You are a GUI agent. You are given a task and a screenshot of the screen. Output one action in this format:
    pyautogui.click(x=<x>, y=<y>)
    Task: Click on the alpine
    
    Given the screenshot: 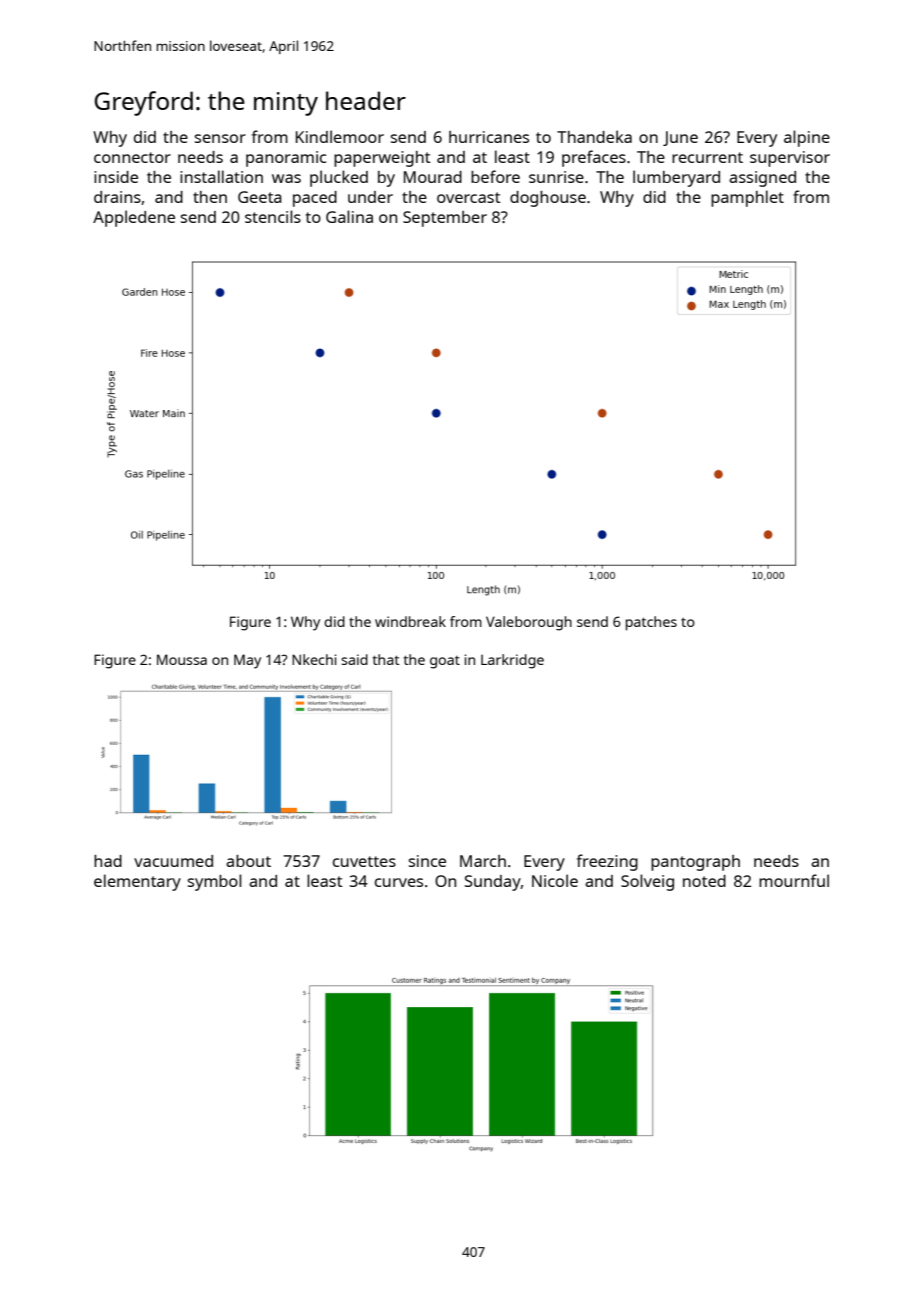 What is the action you would take?
    pyautogui.click(x=807, y=138)
